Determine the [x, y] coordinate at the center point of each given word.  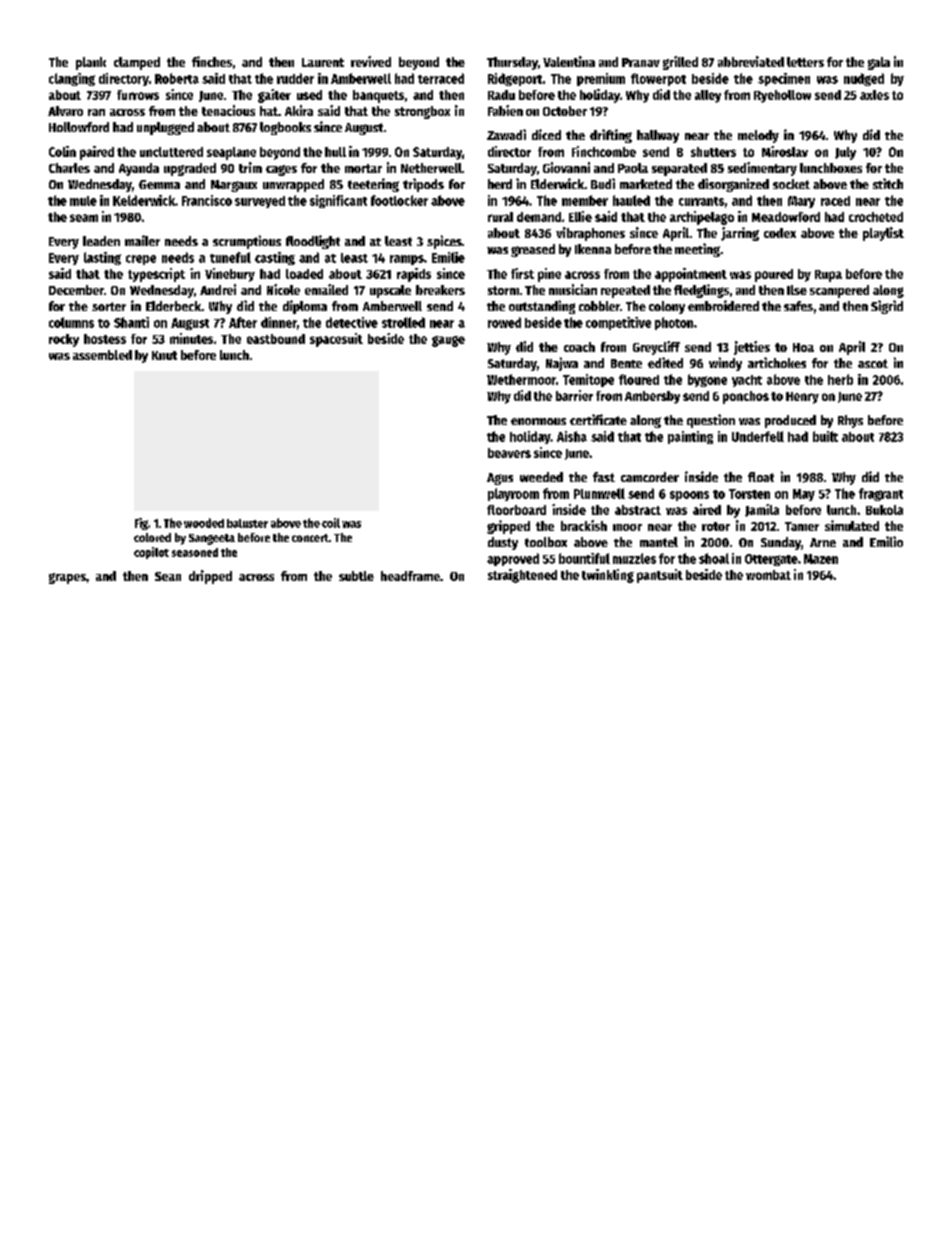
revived [371, 61]
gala [879, 63]
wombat [768, 575]
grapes [67, 578]
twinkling [608, 576]
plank [91, 63]
